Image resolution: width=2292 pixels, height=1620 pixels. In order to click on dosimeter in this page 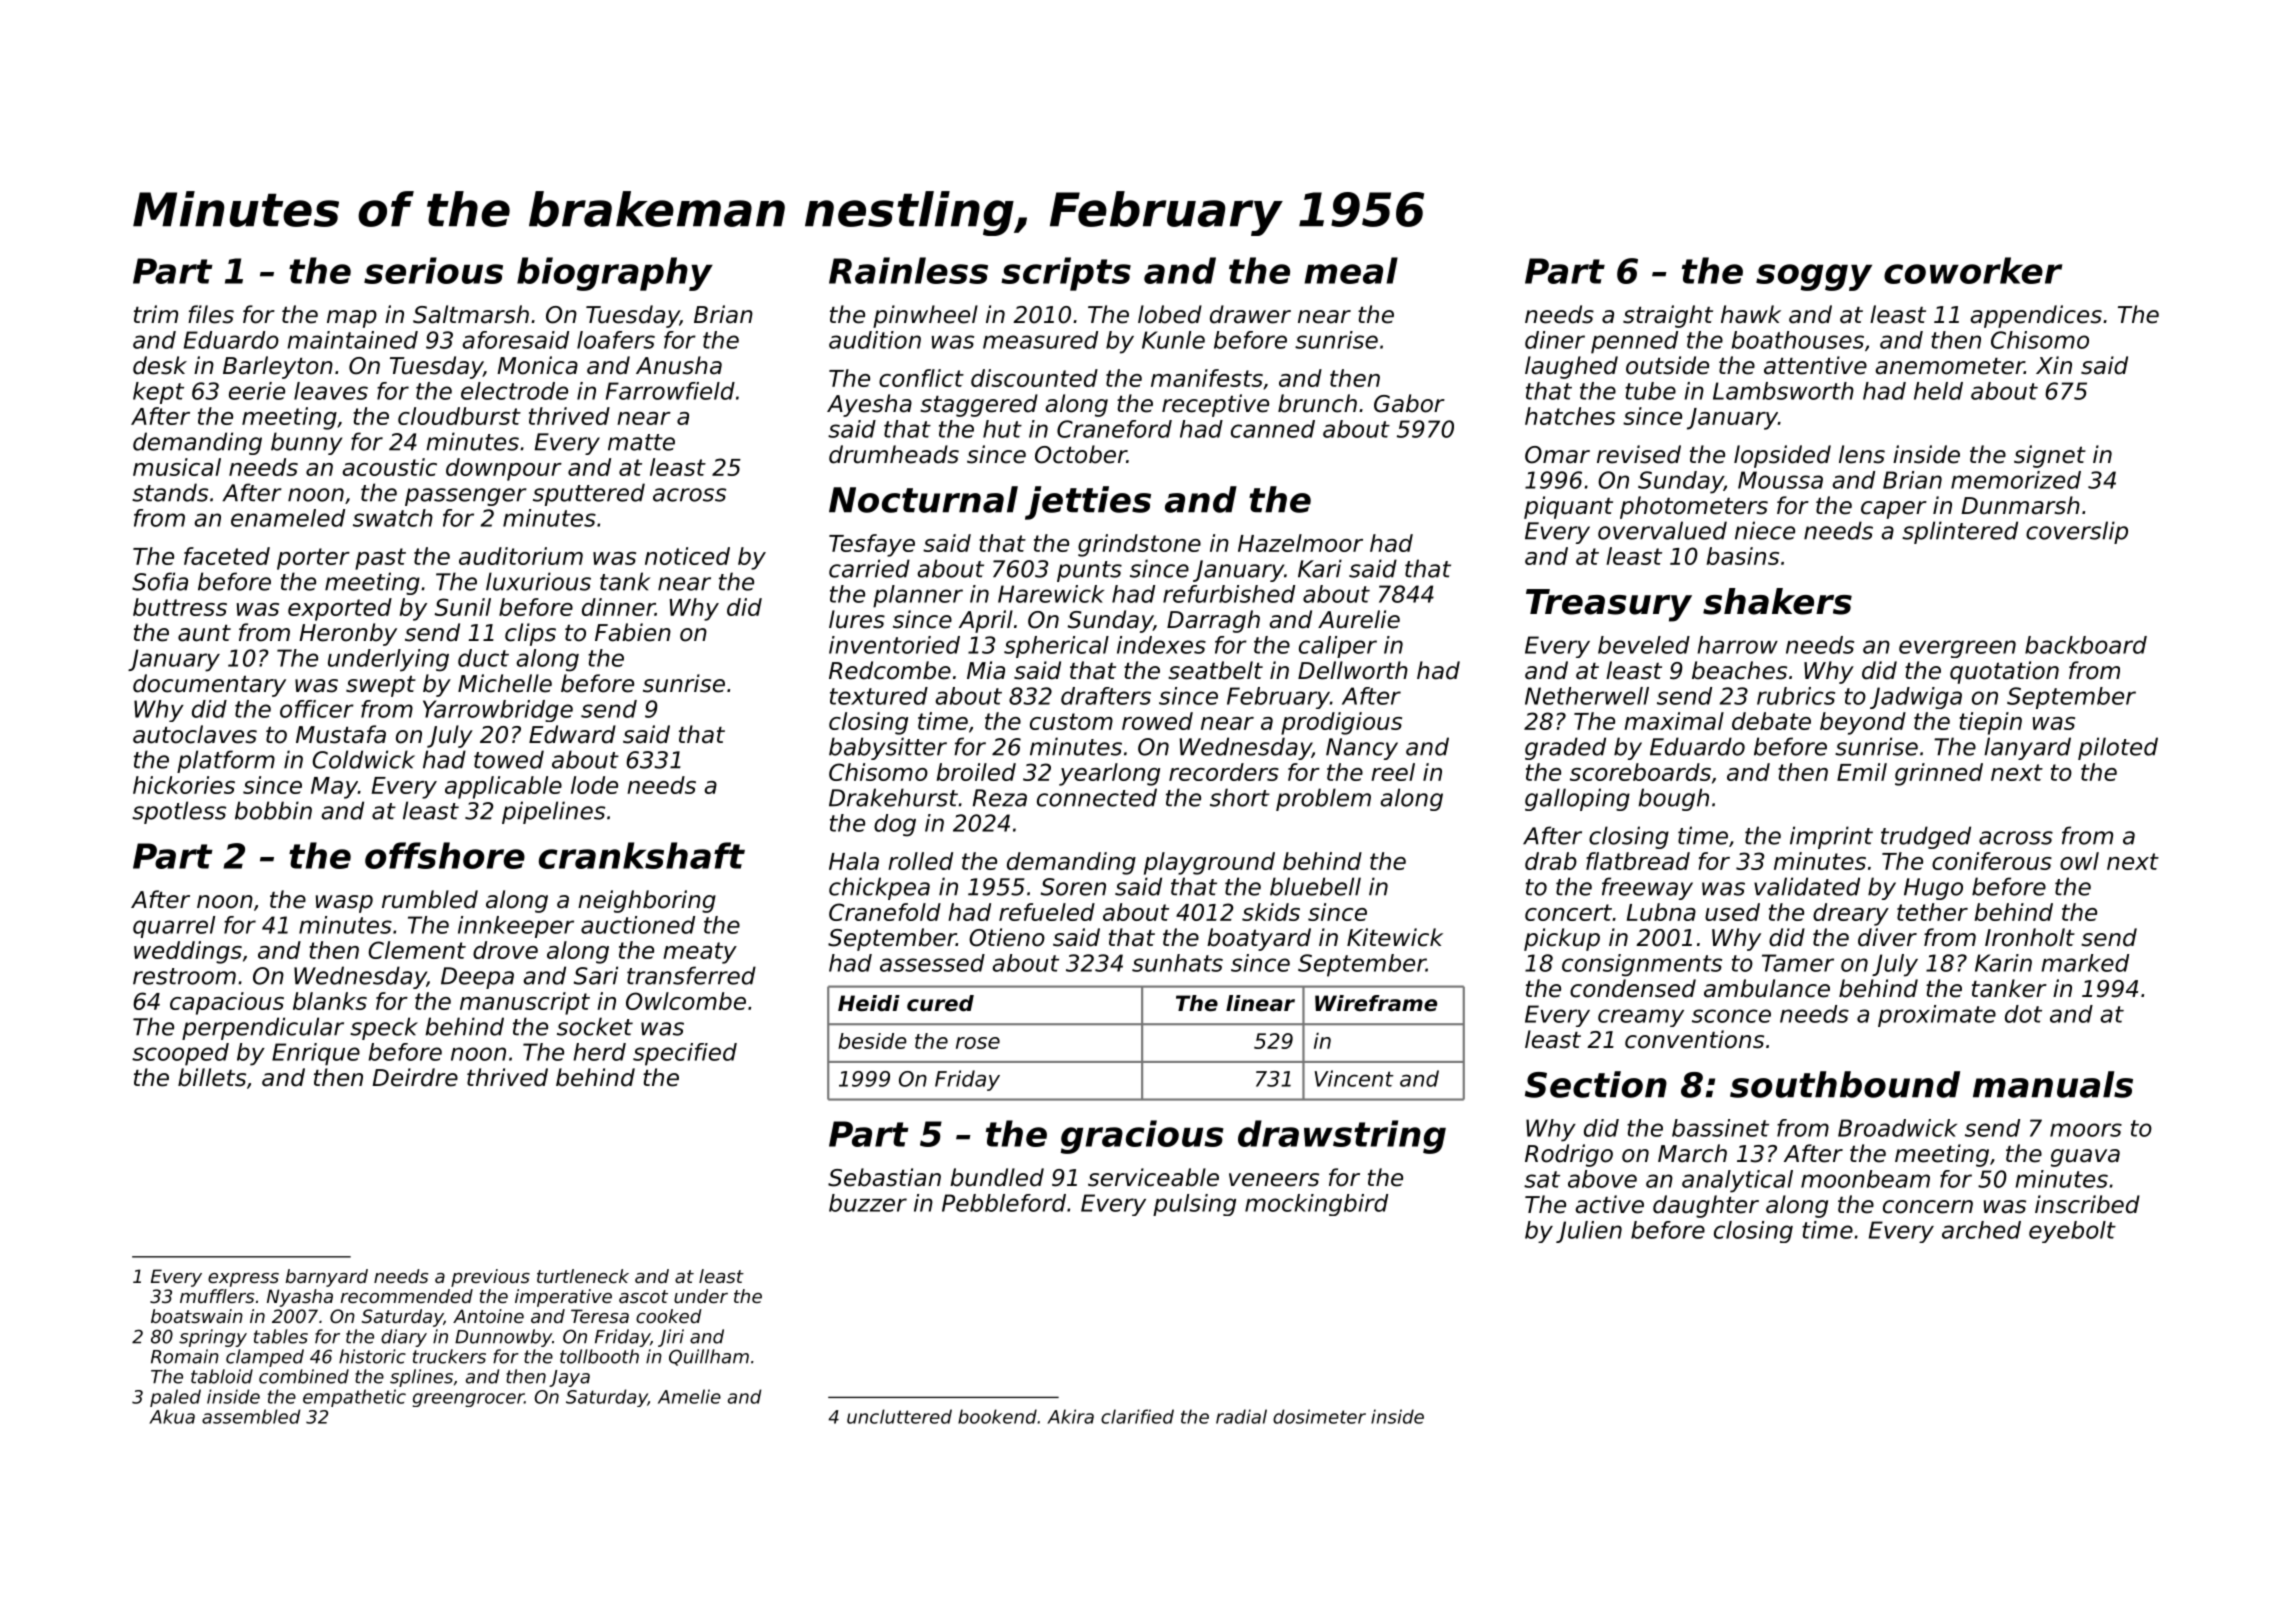, I will do `click(1319, 1416)`.
